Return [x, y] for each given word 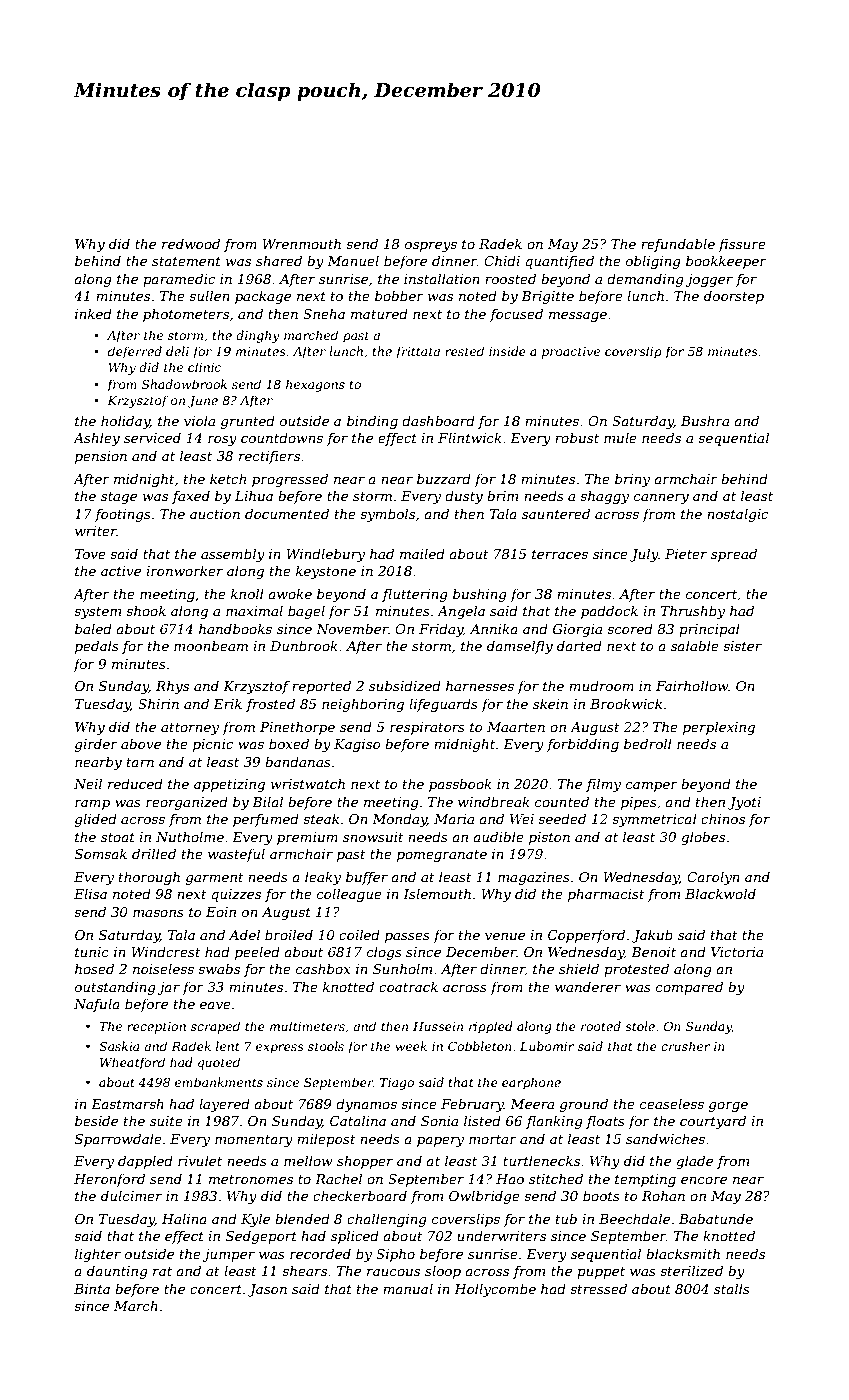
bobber [399, 295]
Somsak [101, 853]
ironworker [184, 570]
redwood [191, 243]
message [578, 317]
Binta [92, 1289]
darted [579, 645]
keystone [326, 572]
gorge [728, 1107]
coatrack [408, 986]
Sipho [395, 1255]
